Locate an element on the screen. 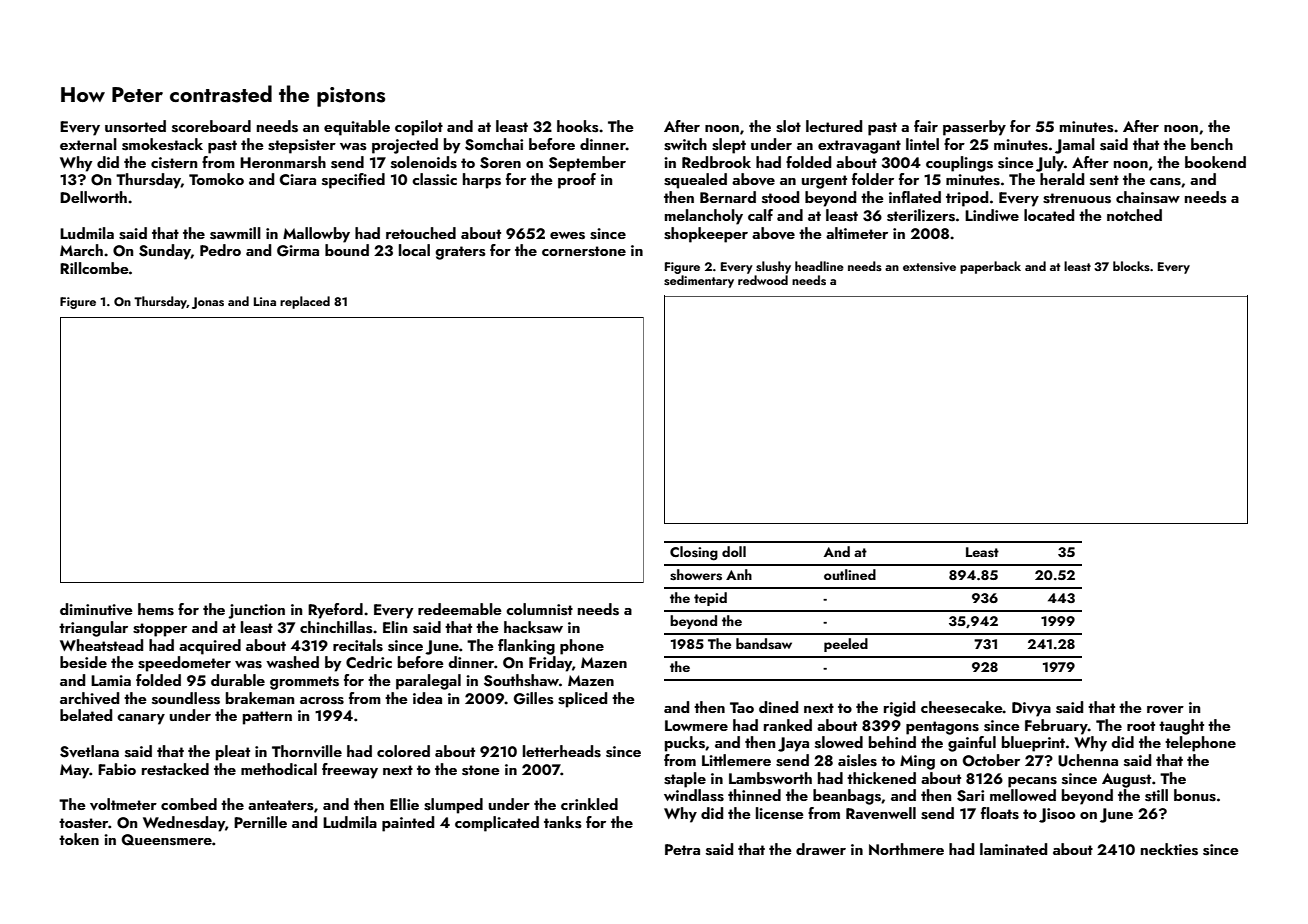  replaced is located at coordinates (305, 302).
